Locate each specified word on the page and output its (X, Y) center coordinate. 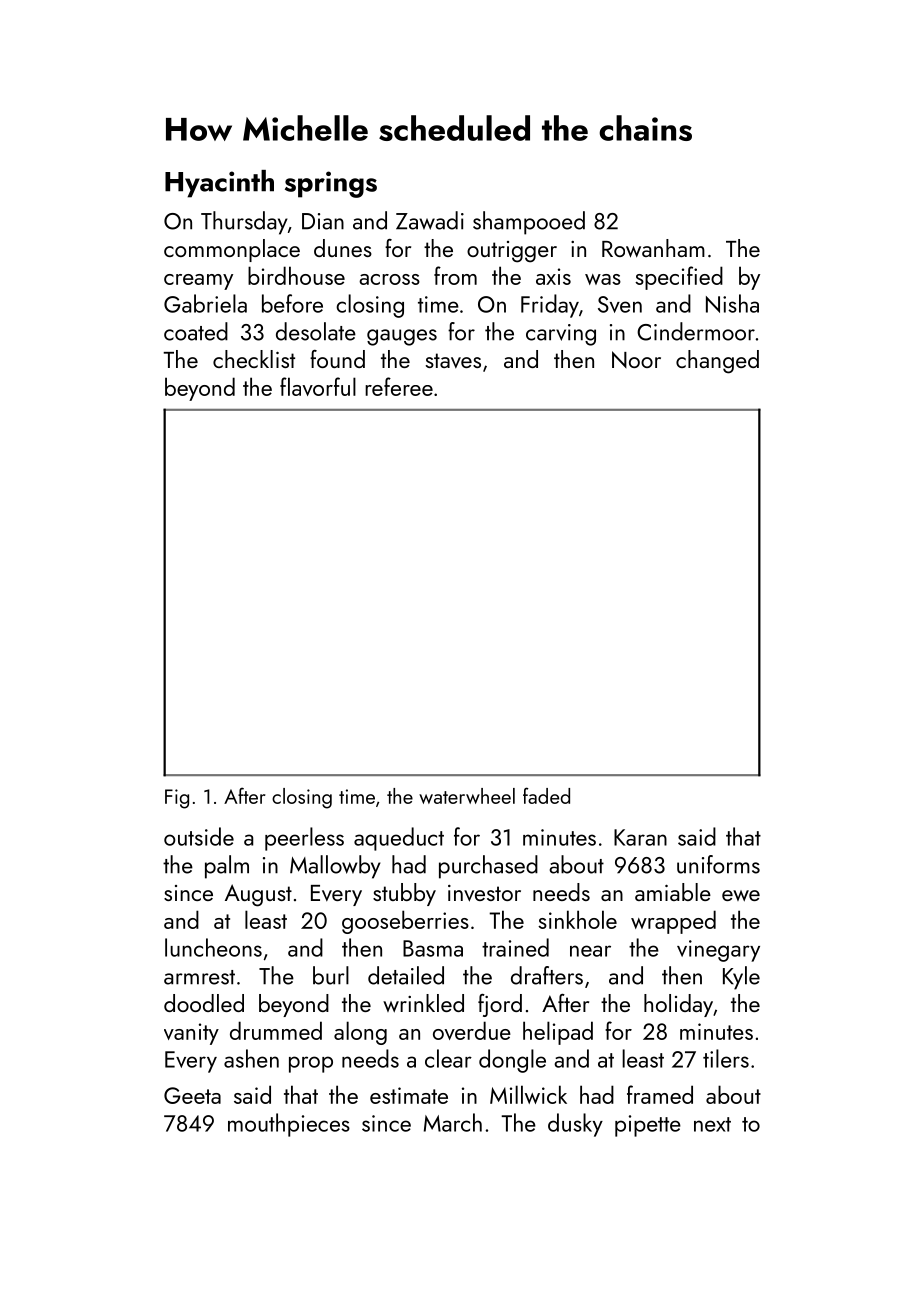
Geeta (192, 1095)
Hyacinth (219, 184)
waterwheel (467, 796)
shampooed (529, 223)
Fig (177, 799)
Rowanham (653, 248)
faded (546, 795)
